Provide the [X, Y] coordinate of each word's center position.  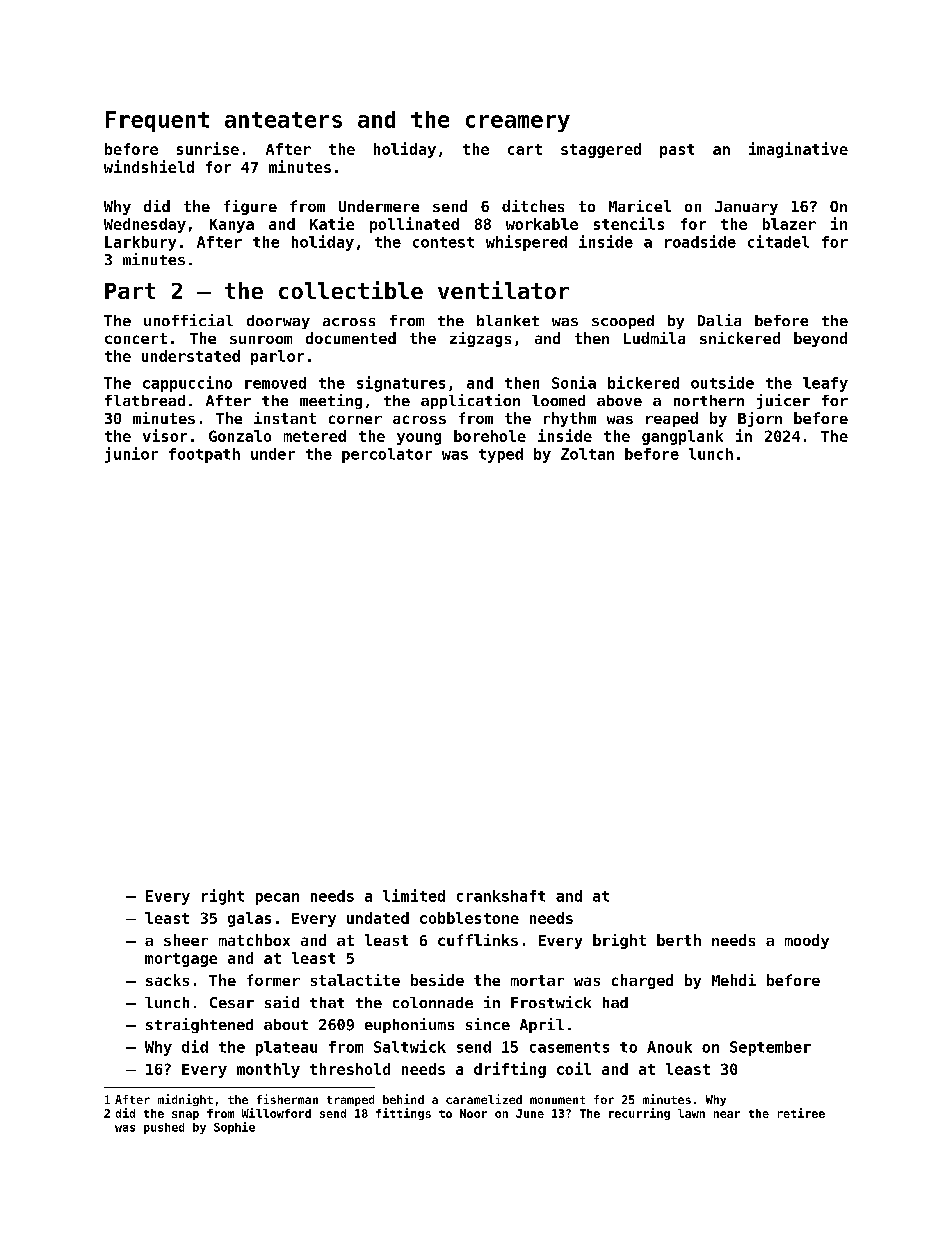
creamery [518, 123]
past [677, 151]
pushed [164, 1128]
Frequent [157, 121]
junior [131, 455]
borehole [490, 436]
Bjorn [760, 419]
